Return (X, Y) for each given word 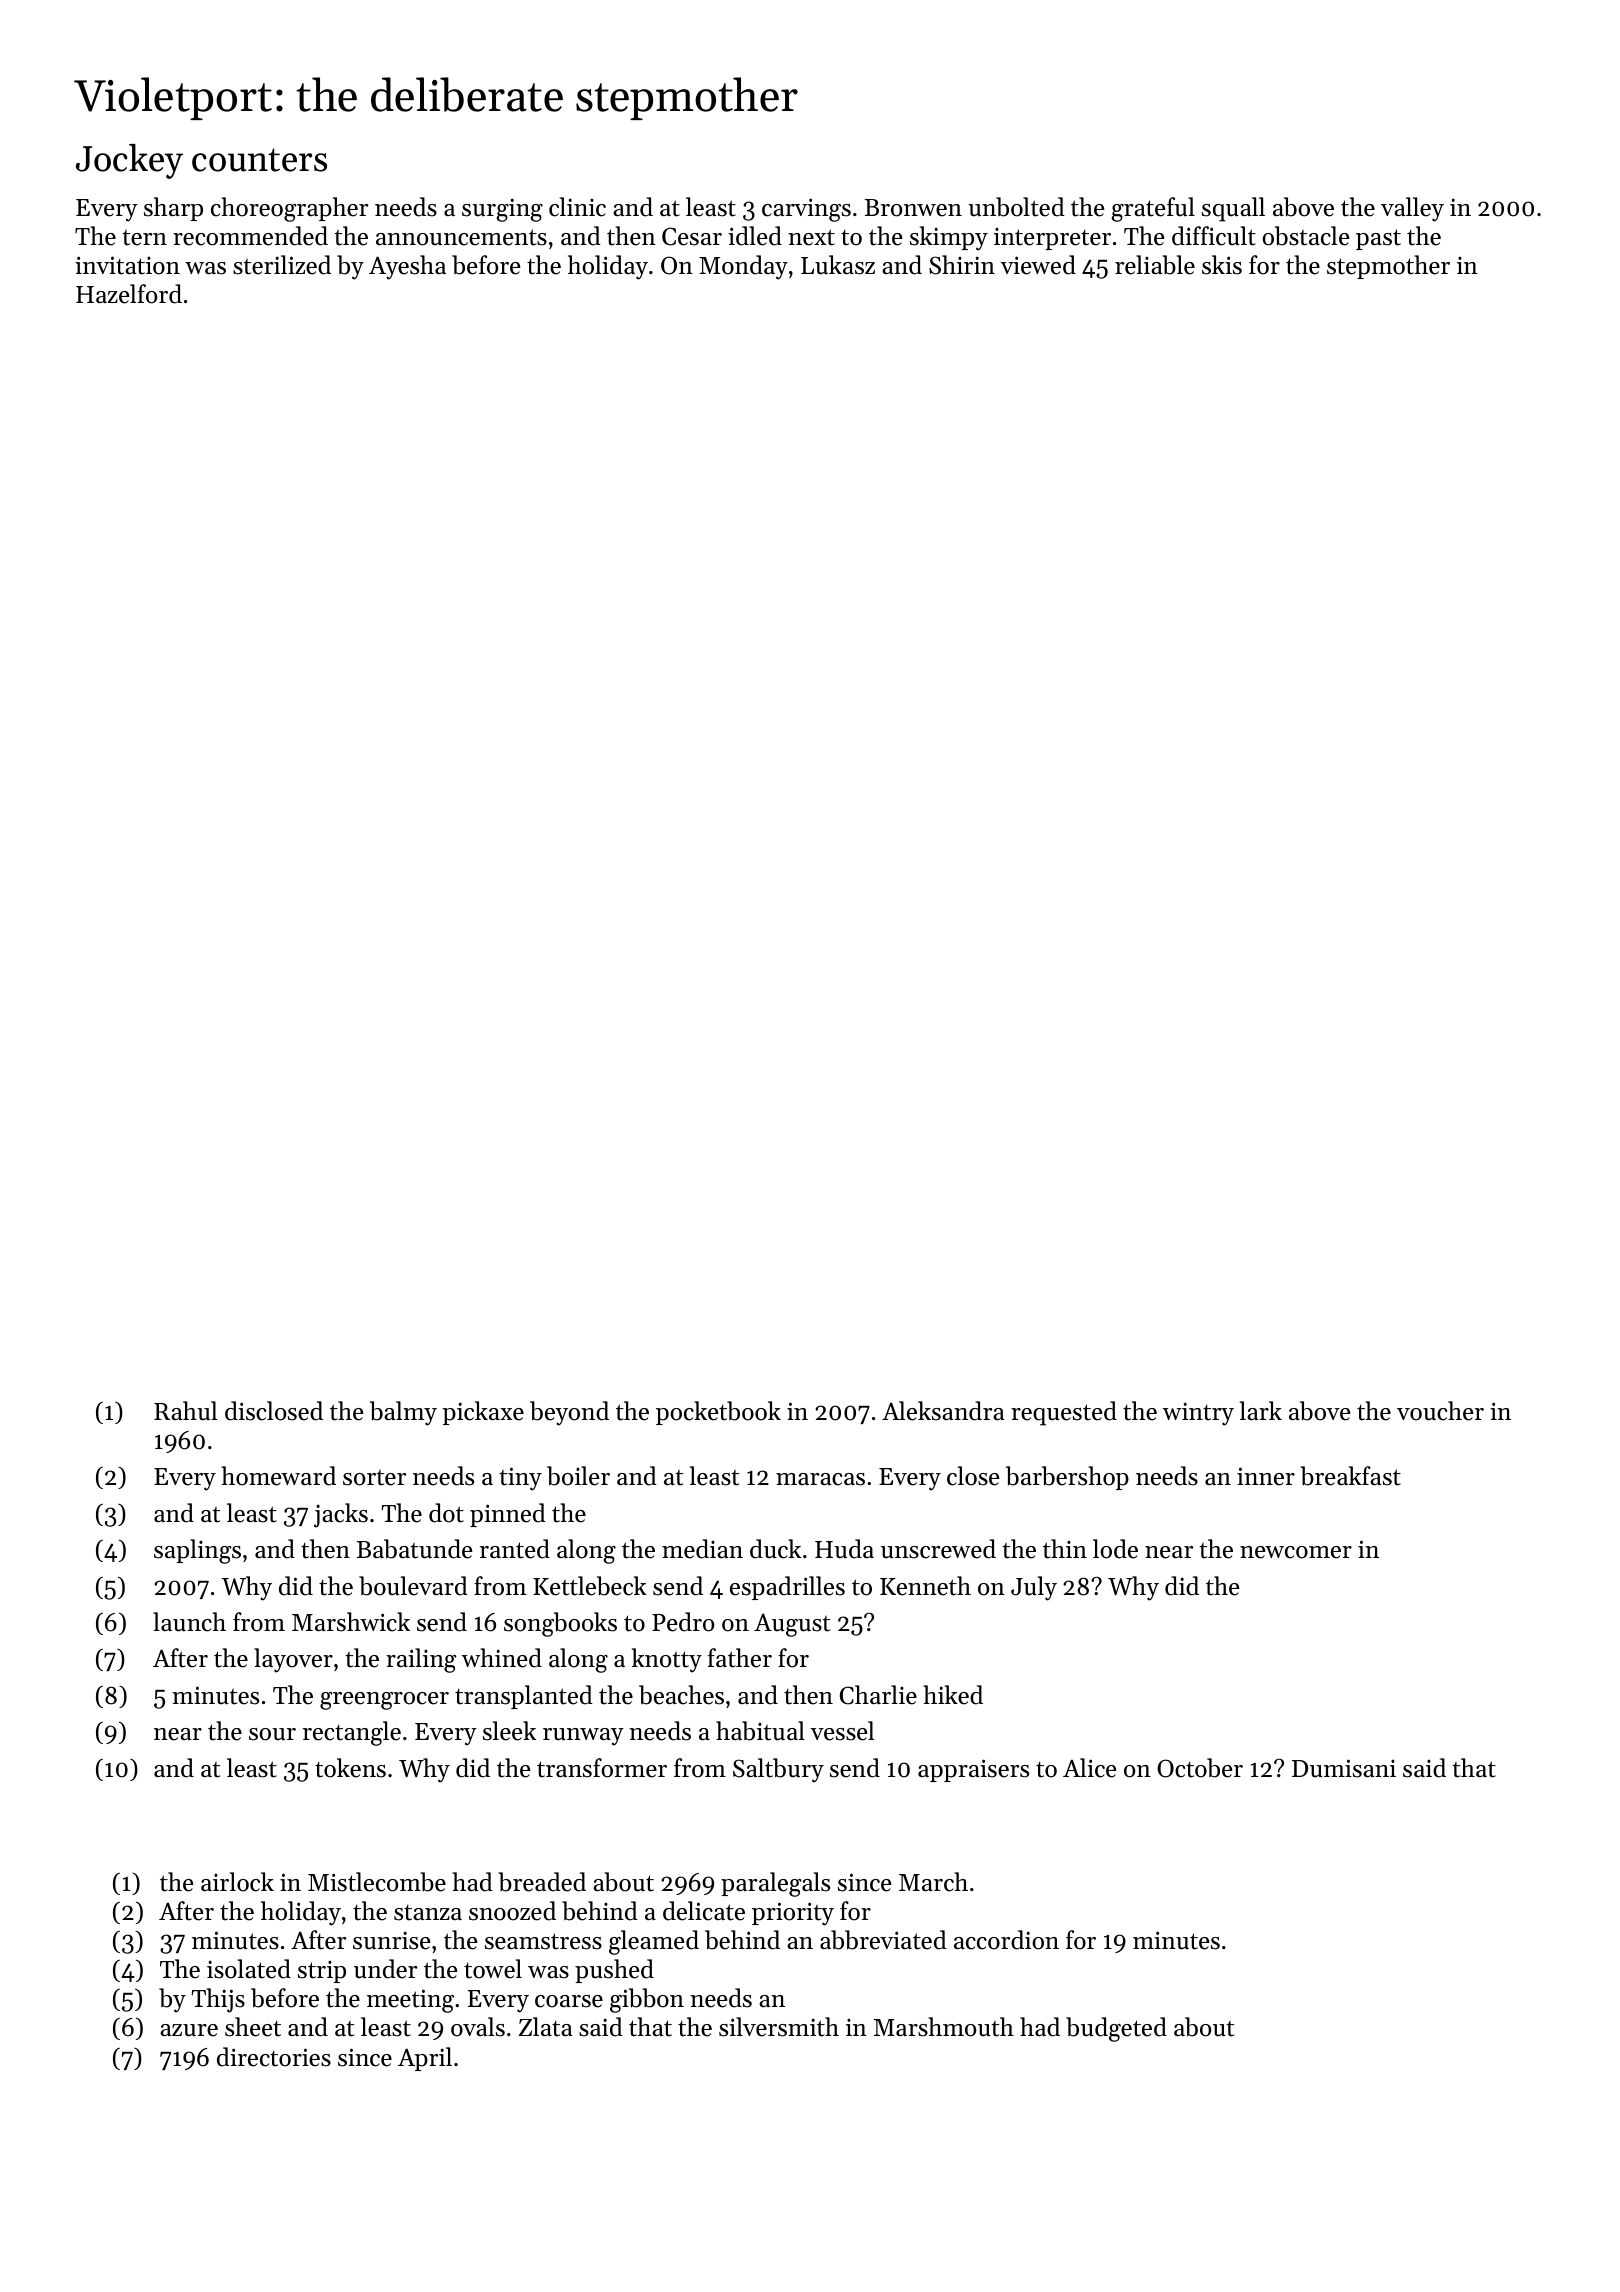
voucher (1440, 1411)
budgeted (1116, 2029)
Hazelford (129, 294)
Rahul (185, 1411)
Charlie (878, 1695)
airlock (237, 1882)
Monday (743, 267)
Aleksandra (943, 1411)
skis (1222, 265)
